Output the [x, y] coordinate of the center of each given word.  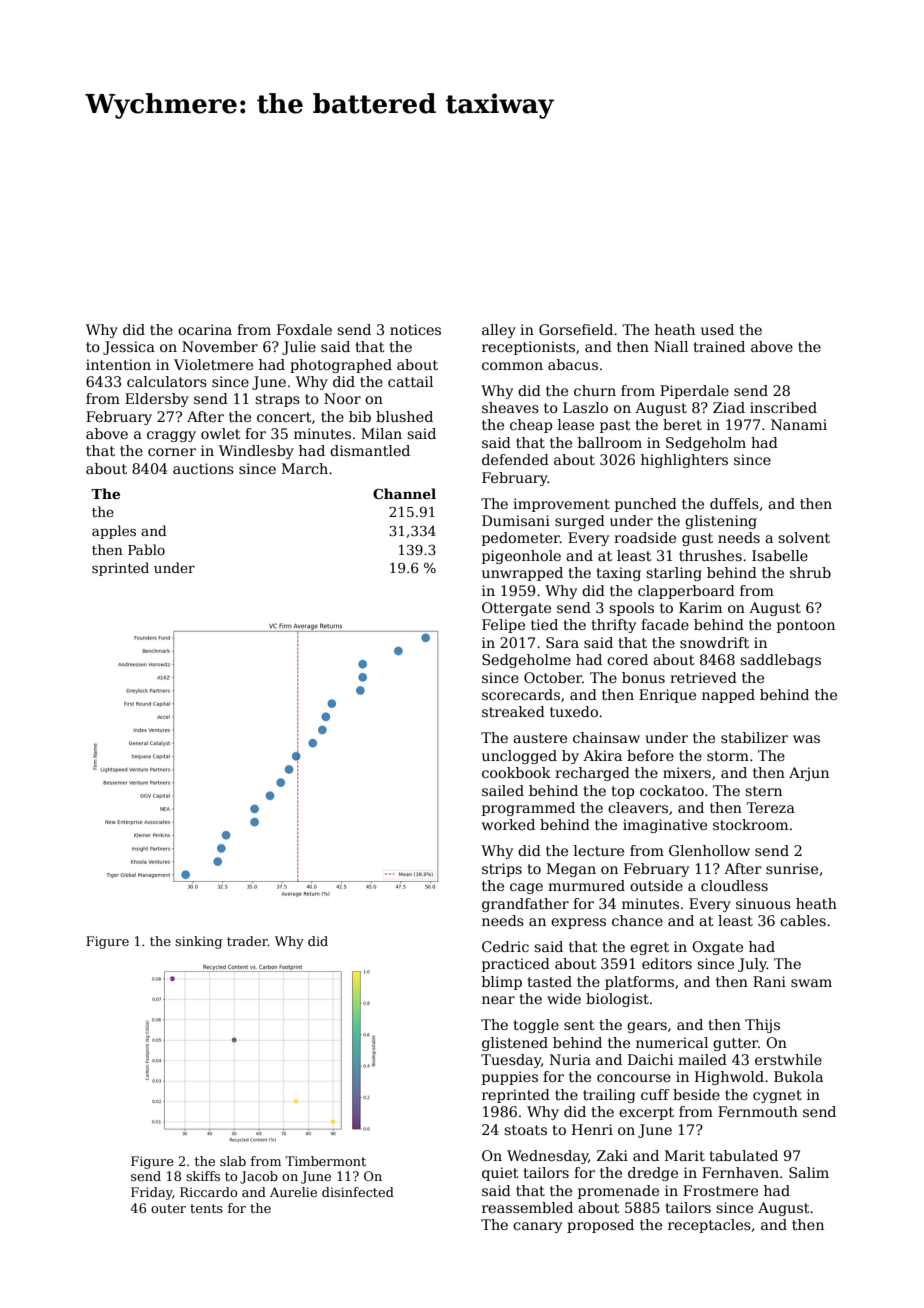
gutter [735, 1044]
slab [233, 1161]
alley [499, 331]
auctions [203, 468]
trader [247, 941]
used [717, 329]
